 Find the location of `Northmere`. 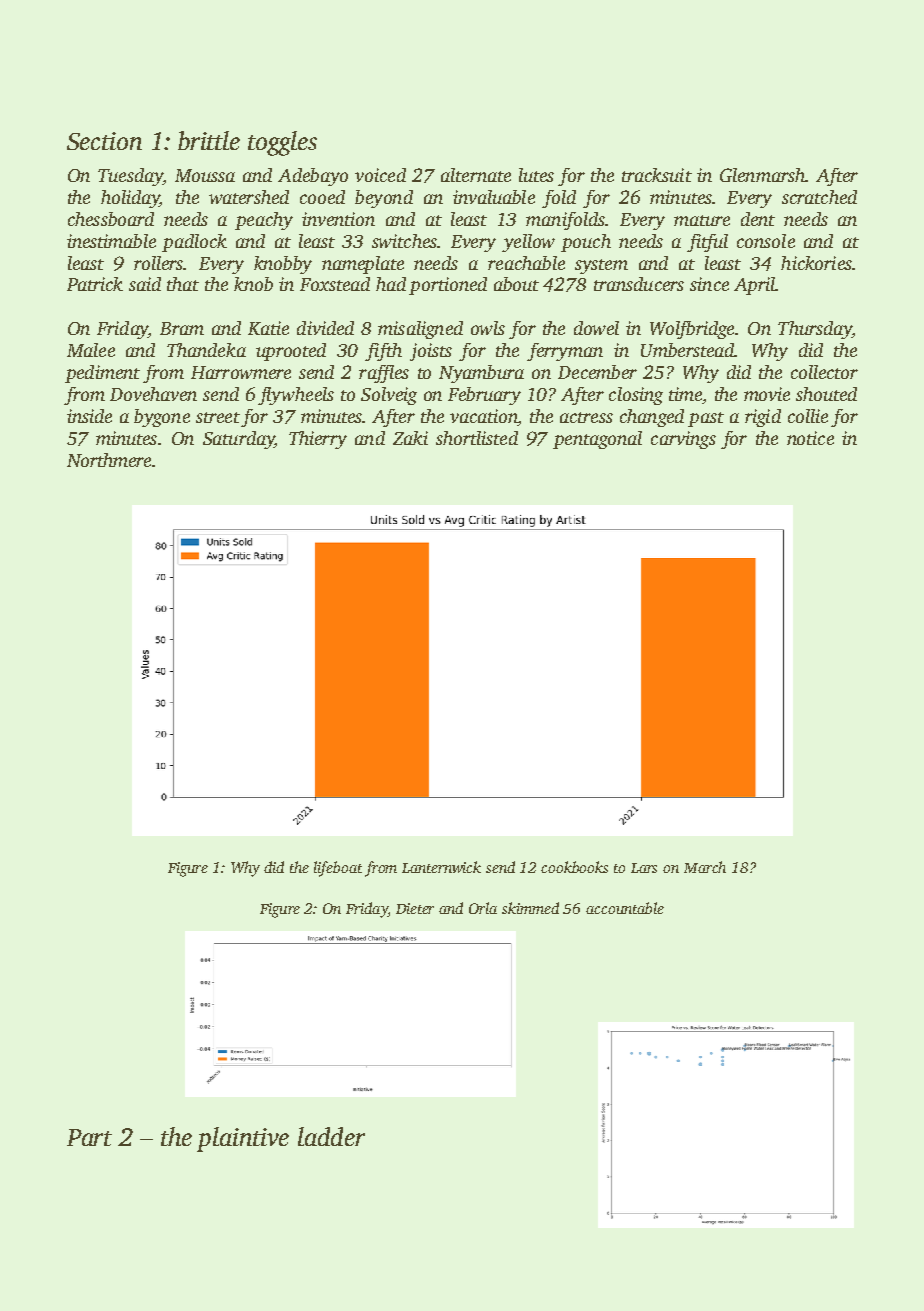

Northmere is located at coordinates (109, 460).
